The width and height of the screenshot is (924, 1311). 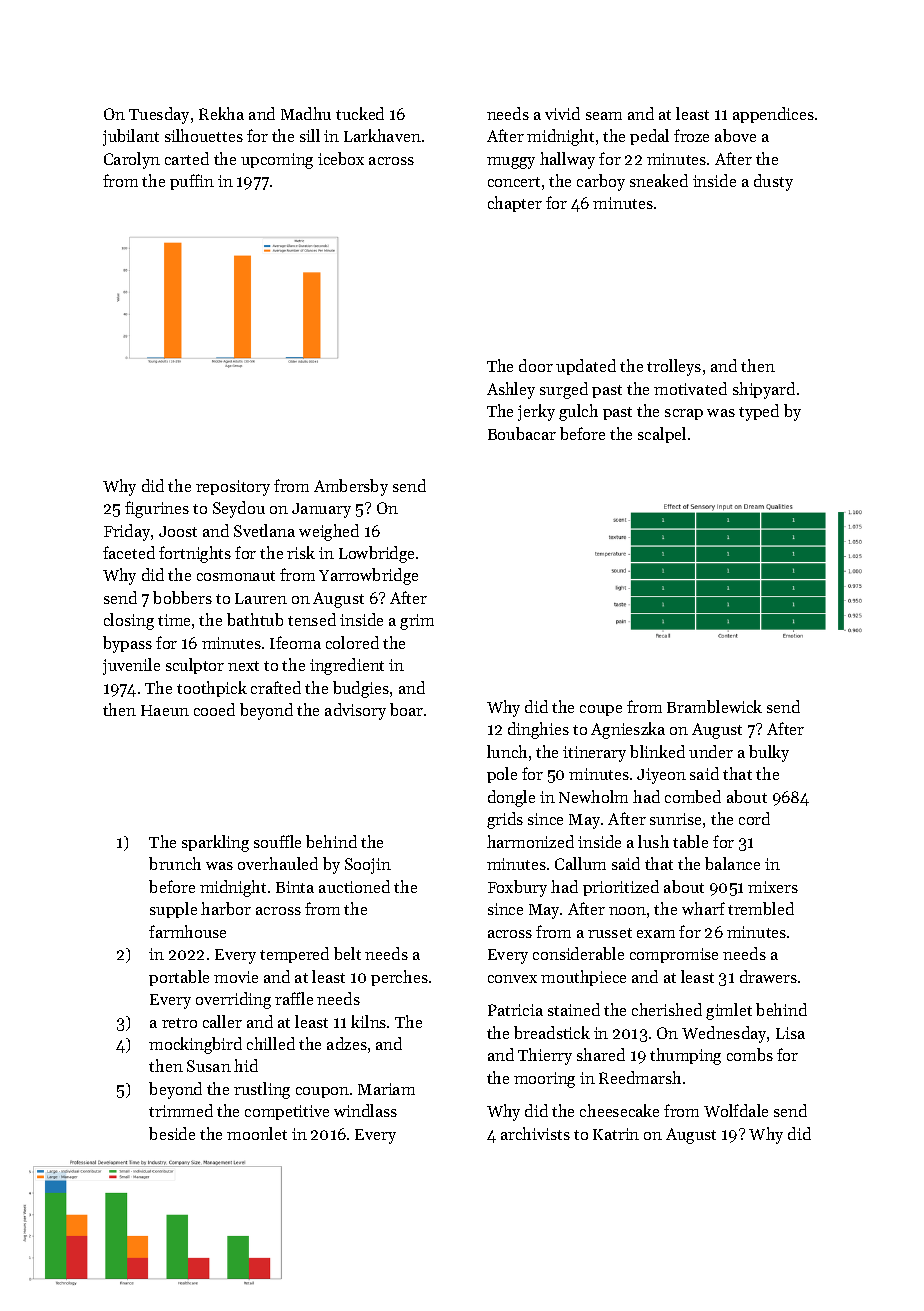 I want to click on tempered, so click(x=294, y=955).
